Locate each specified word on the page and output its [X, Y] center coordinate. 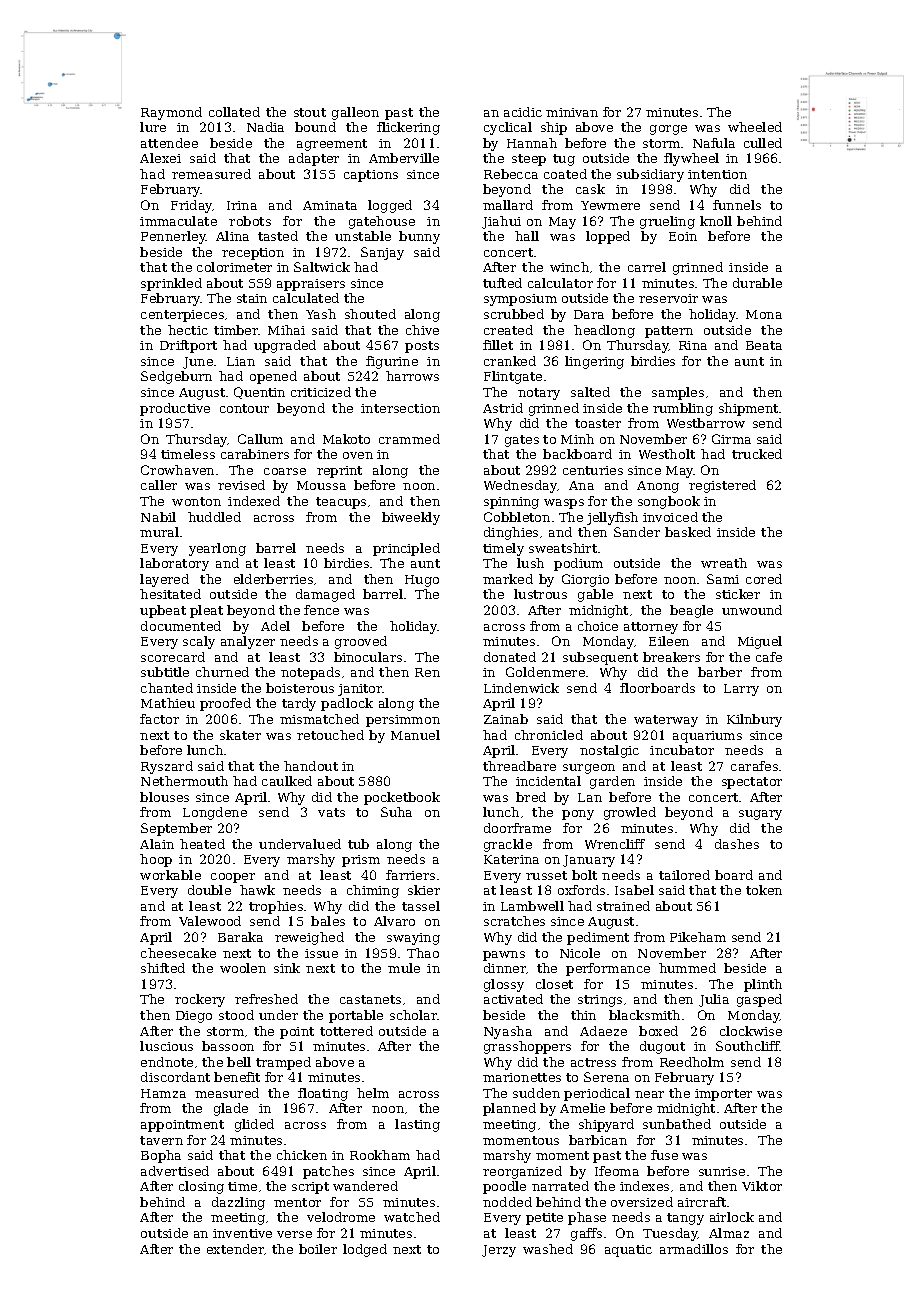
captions [371, 176]
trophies [276, 907]
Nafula [714, 143]
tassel [421, 906]
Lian [241, 361]
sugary [760, 815]
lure [153, 127]
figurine [392, 362]
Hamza [163, 1093]
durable [757, 283]
